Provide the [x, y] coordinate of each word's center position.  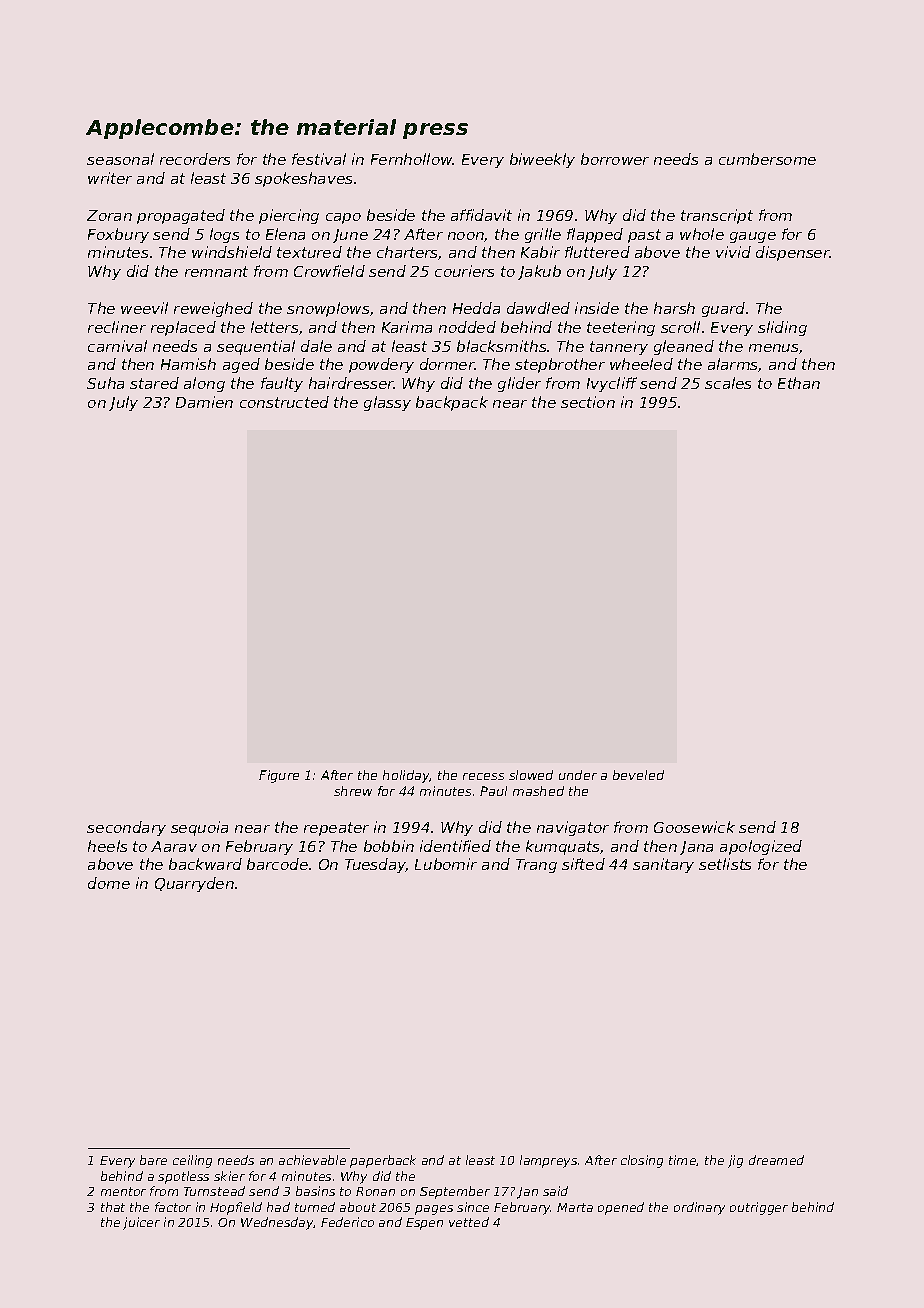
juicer [141, 1223]
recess [483, 776]
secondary [126, 828]
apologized [761, 847]
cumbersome [767, 159]
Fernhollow [412, 159]
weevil [144, 308]
